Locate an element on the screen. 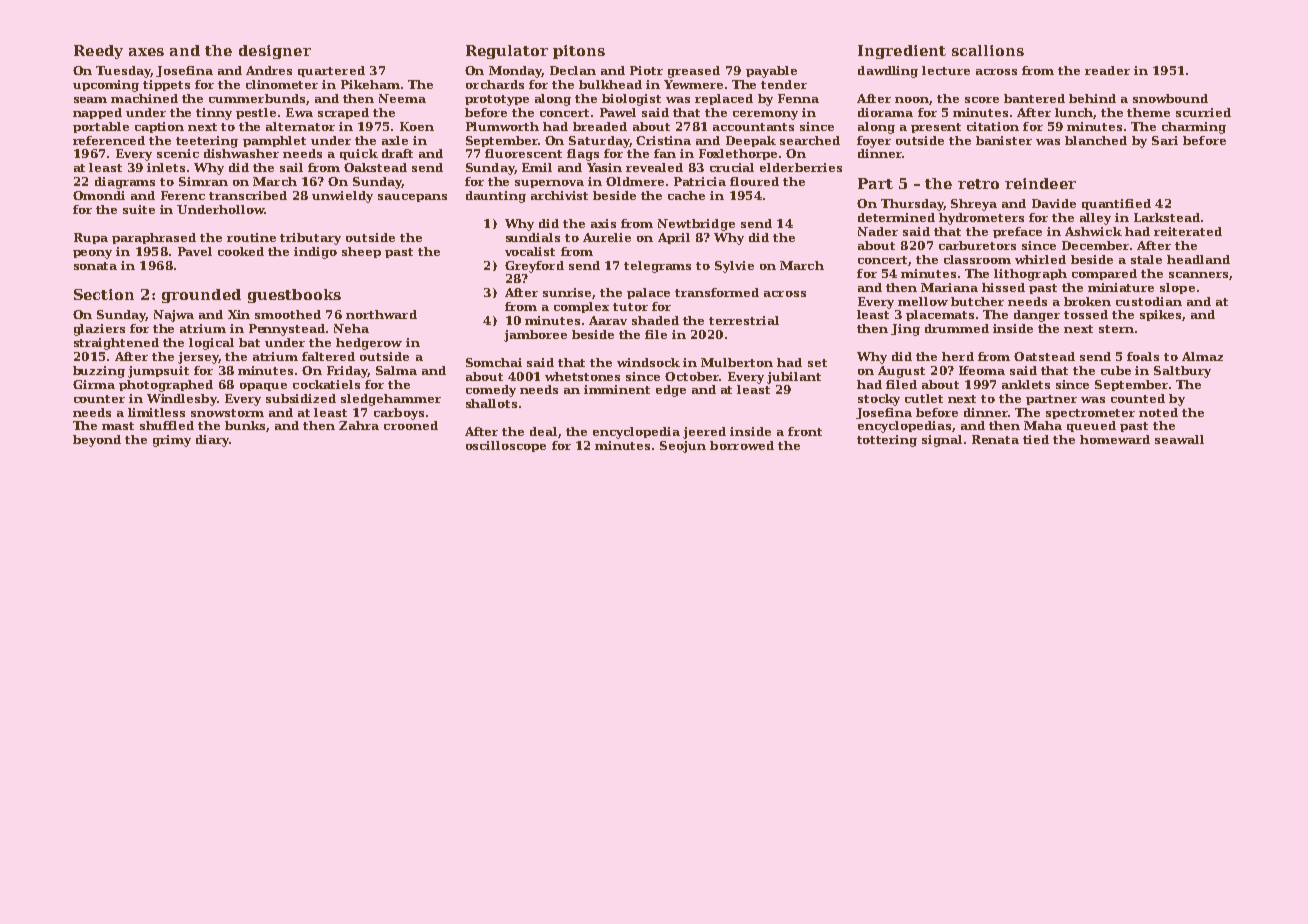 Image resolution: width=1308 pixels, height=924 pixels. scanners is located at coordinates (1198, 275).
